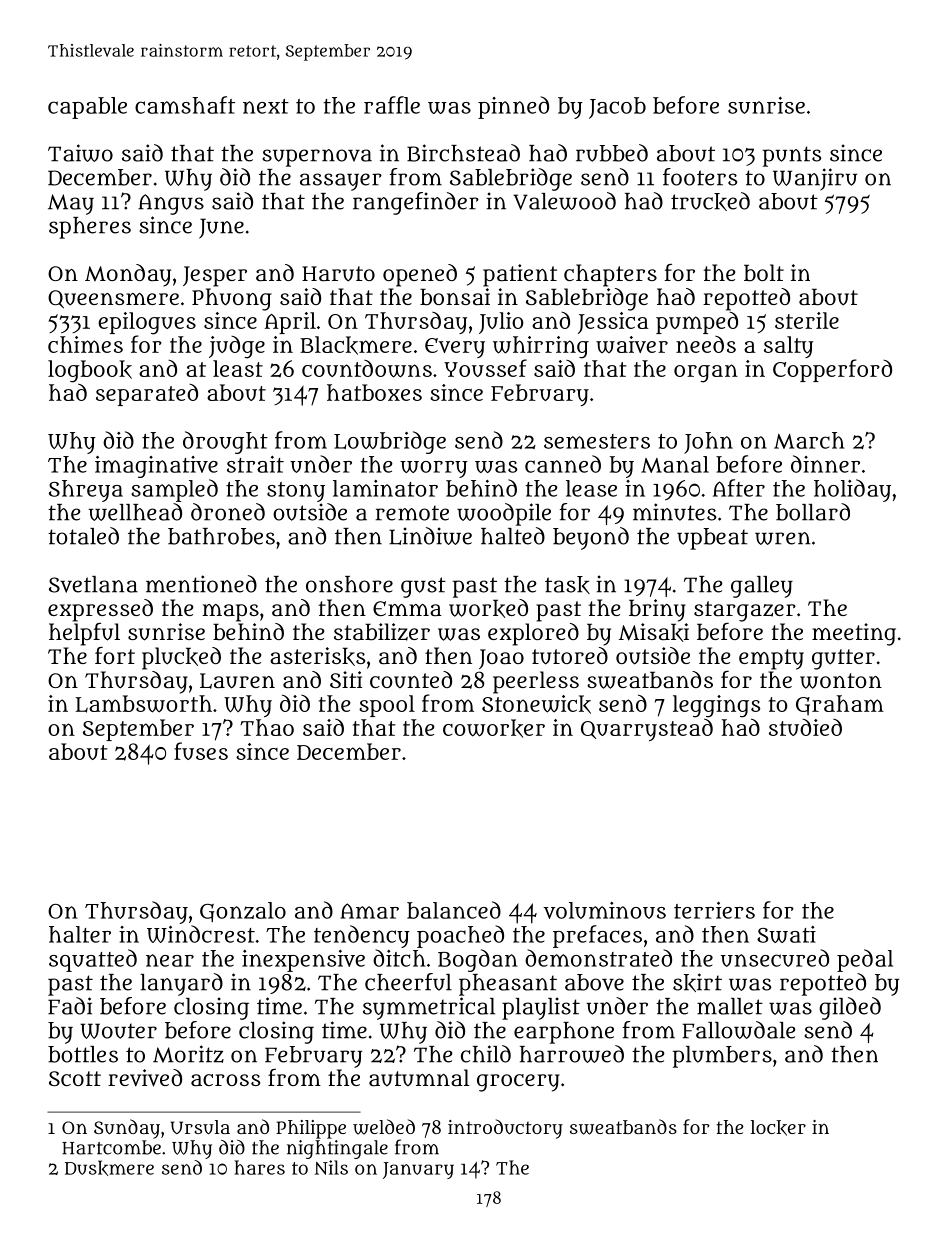 Image resolution: width=952 pixels, height=1233 pixels. Describe the element at coordinates (854, 634) in the document. I see `meeting` at that location.
